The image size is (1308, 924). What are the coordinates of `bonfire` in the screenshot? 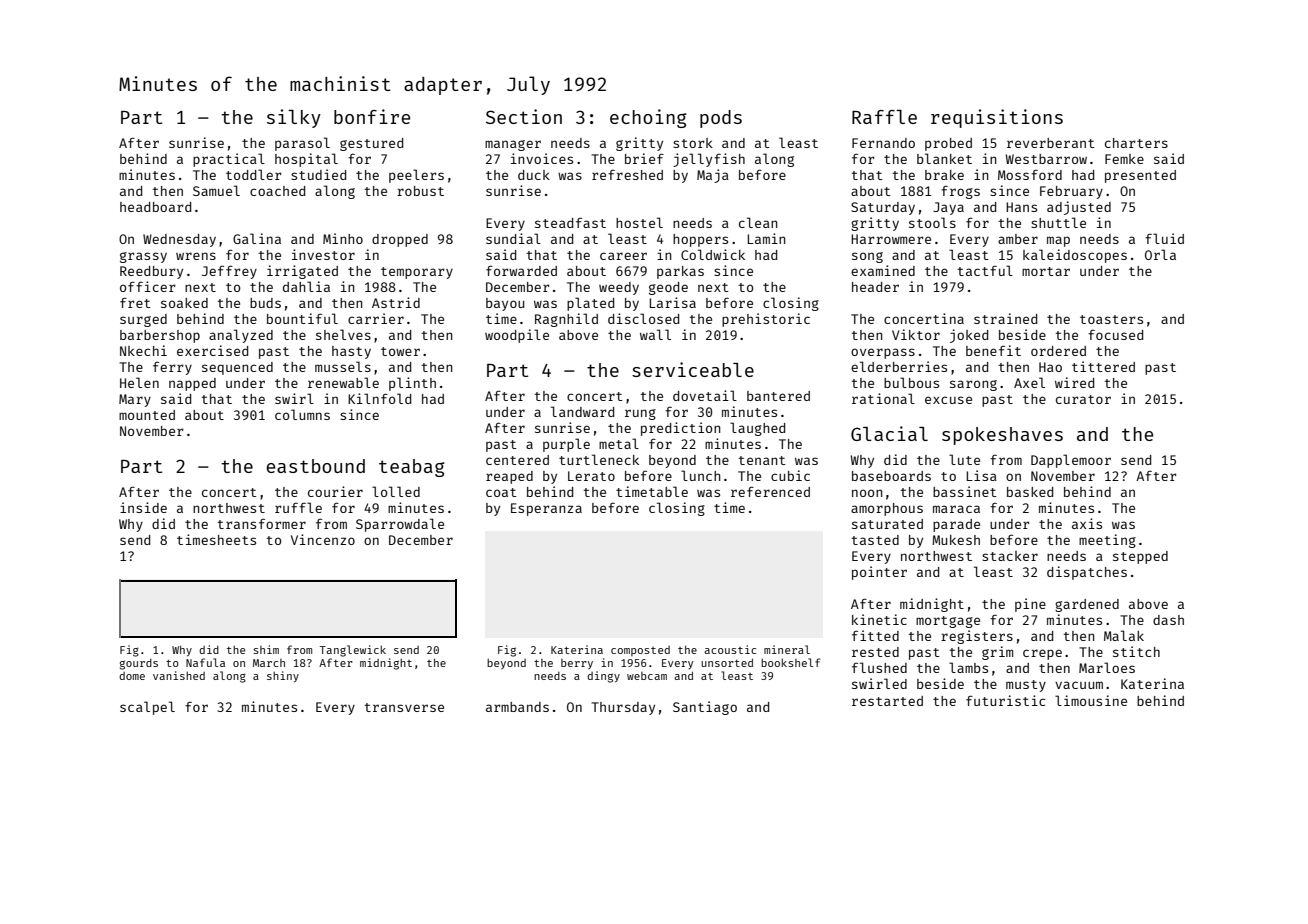 It's located at (372, 116).
